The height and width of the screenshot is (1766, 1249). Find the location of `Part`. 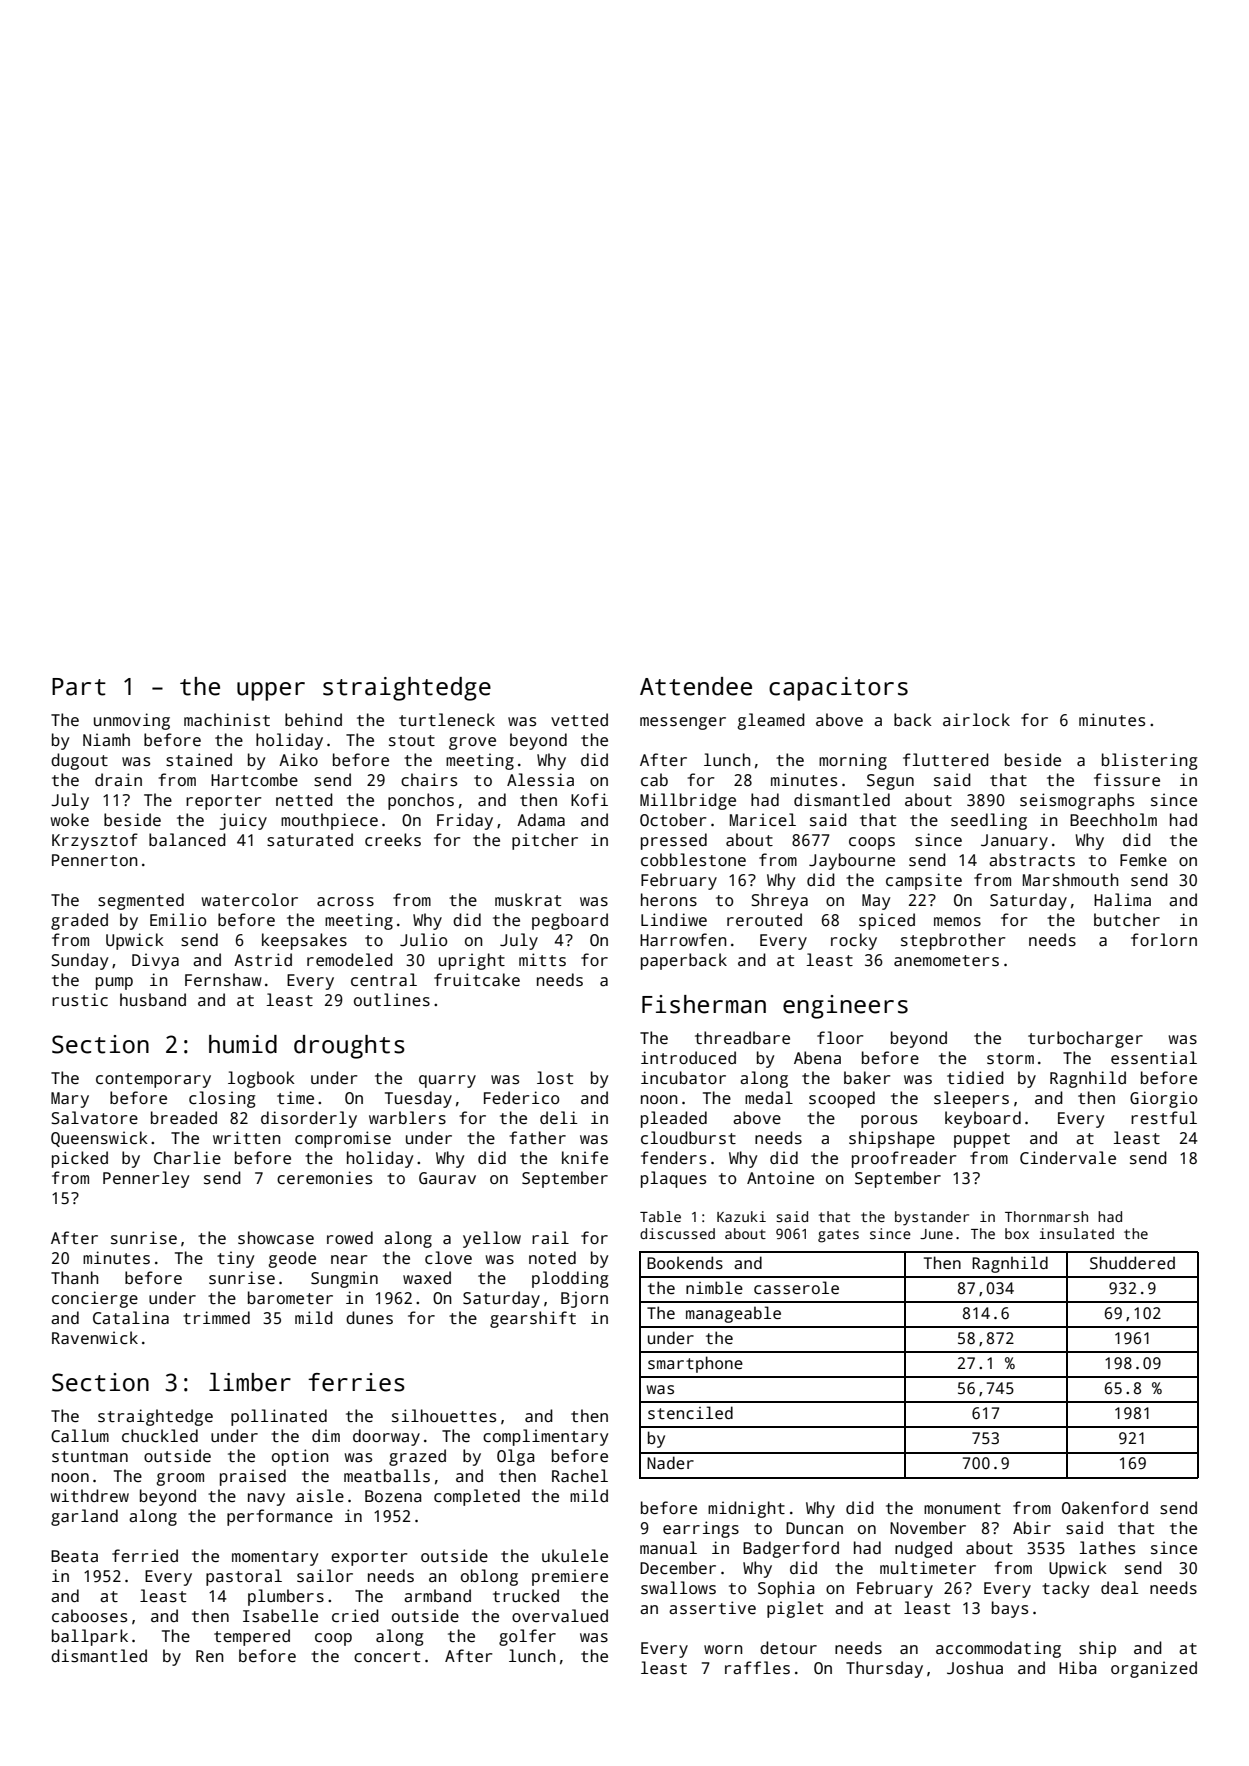

Part is located at coordinates (79, 687).
